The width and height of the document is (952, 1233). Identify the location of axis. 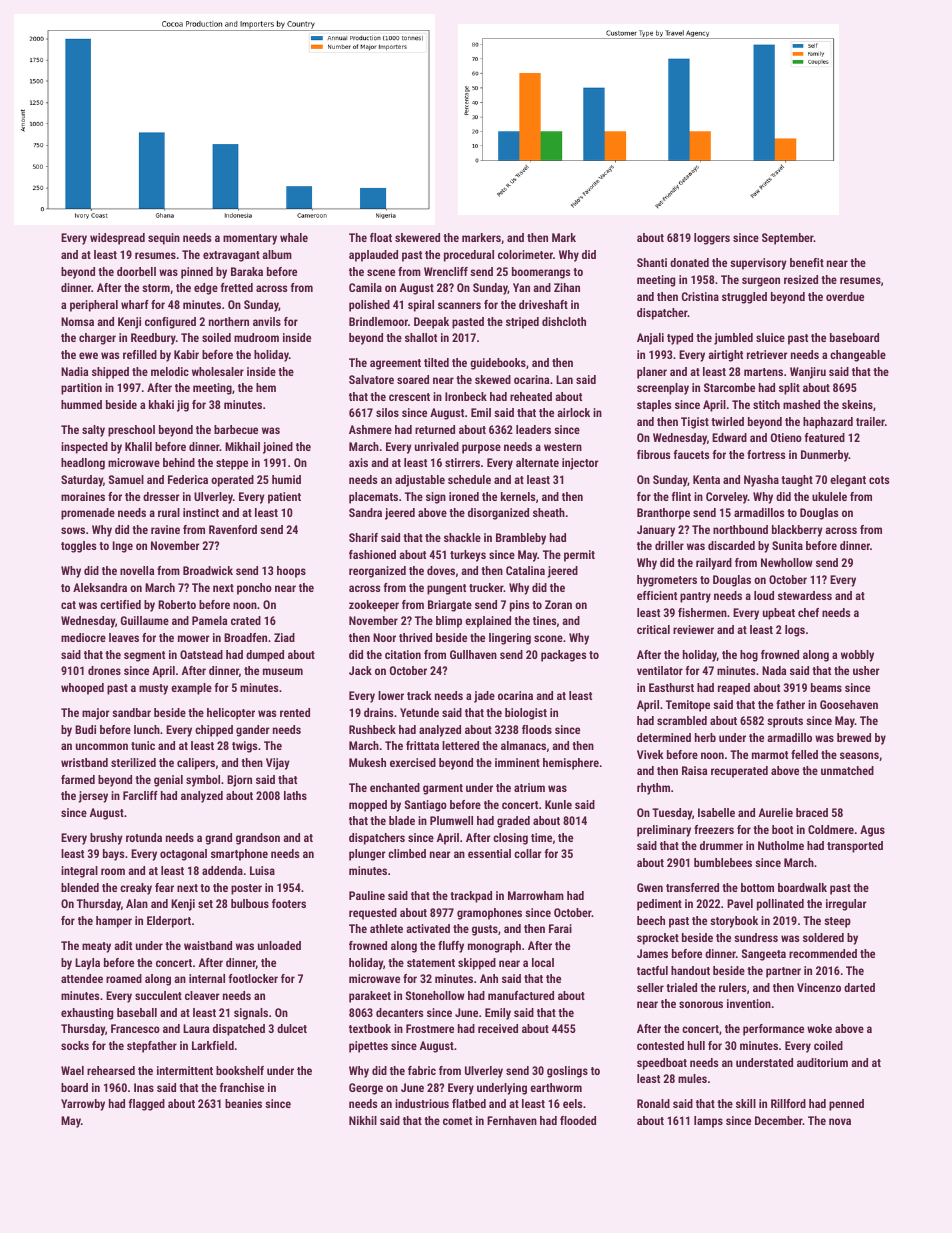
(358, 462).
